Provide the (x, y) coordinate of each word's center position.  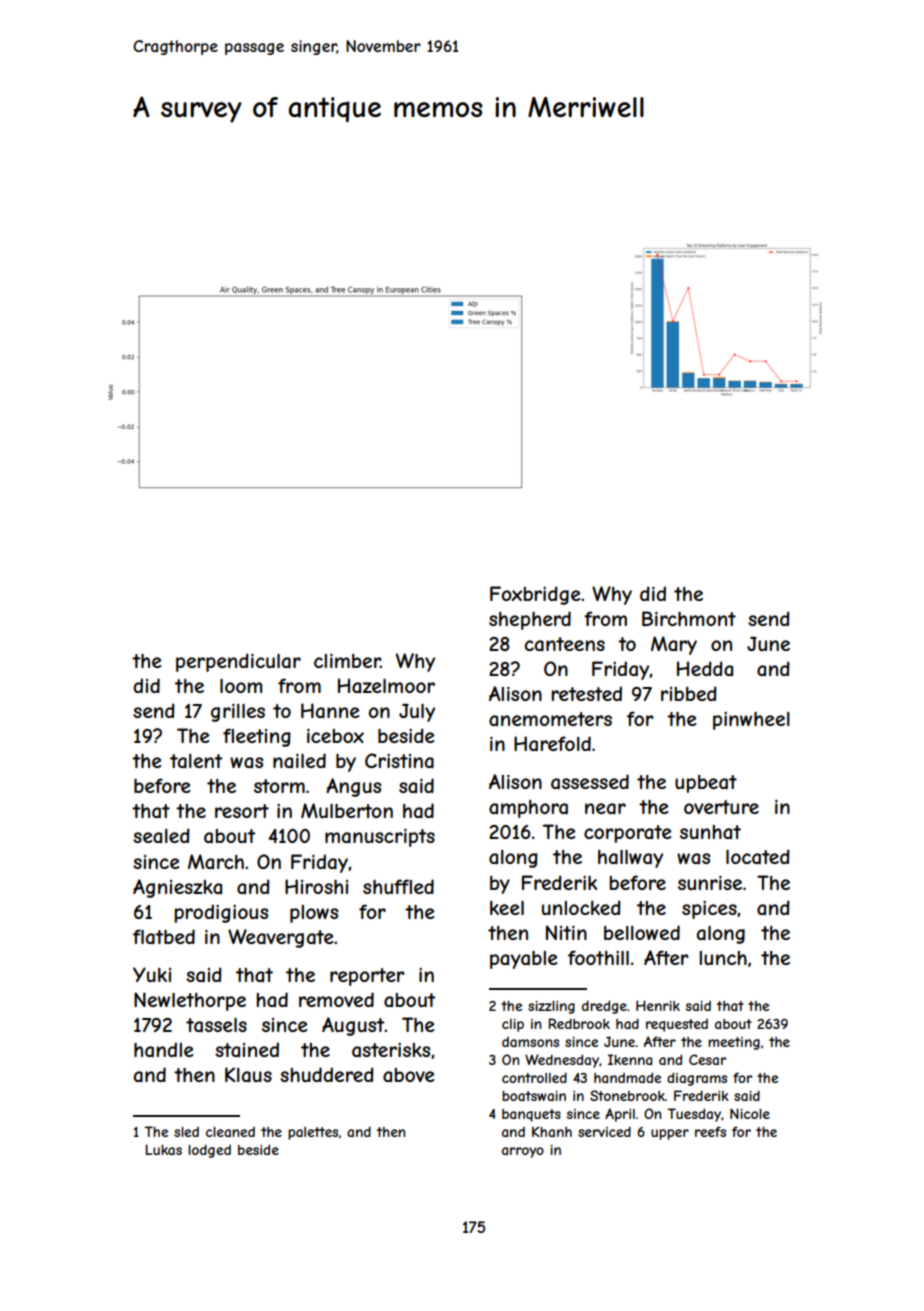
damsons (530, 1042)
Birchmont (689, 618)
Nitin (566, 932)
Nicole (750, 1113)
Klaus (248, 1075)
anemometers (550, 719)
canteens (564, 644)
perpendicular (238, 662)
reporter (367, 977)
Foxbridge (535, 595)
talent (196, 761)
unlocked (581, 907)
